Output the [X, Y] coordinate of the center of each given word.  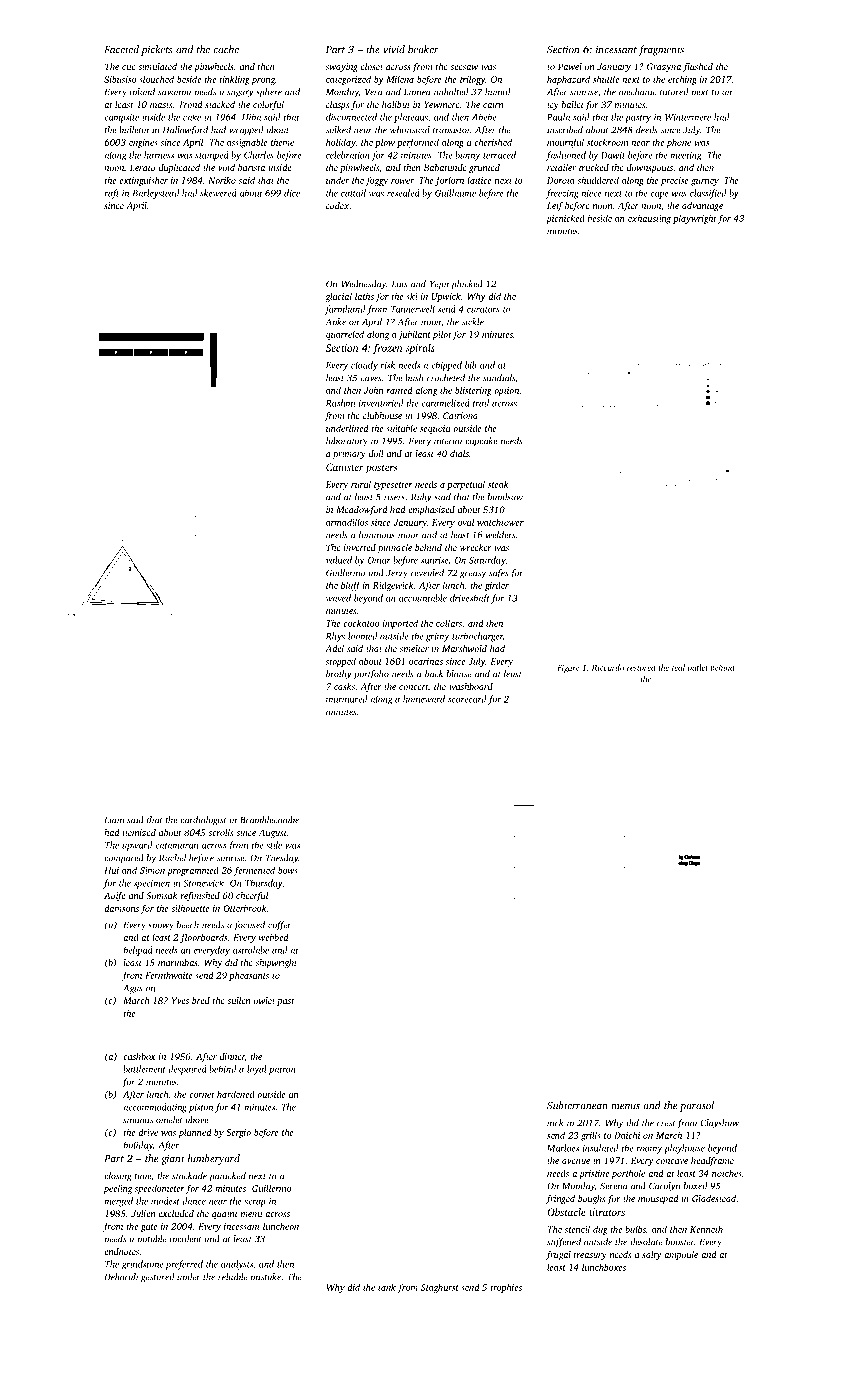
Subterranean [577, 1105]
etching [682, 80]
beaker [423, 49]
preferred [184, 1265]
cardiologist [203, 821]
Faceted [121, 49]
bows [288, 870]
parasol [697, 1106]
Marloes [563, 1148]
